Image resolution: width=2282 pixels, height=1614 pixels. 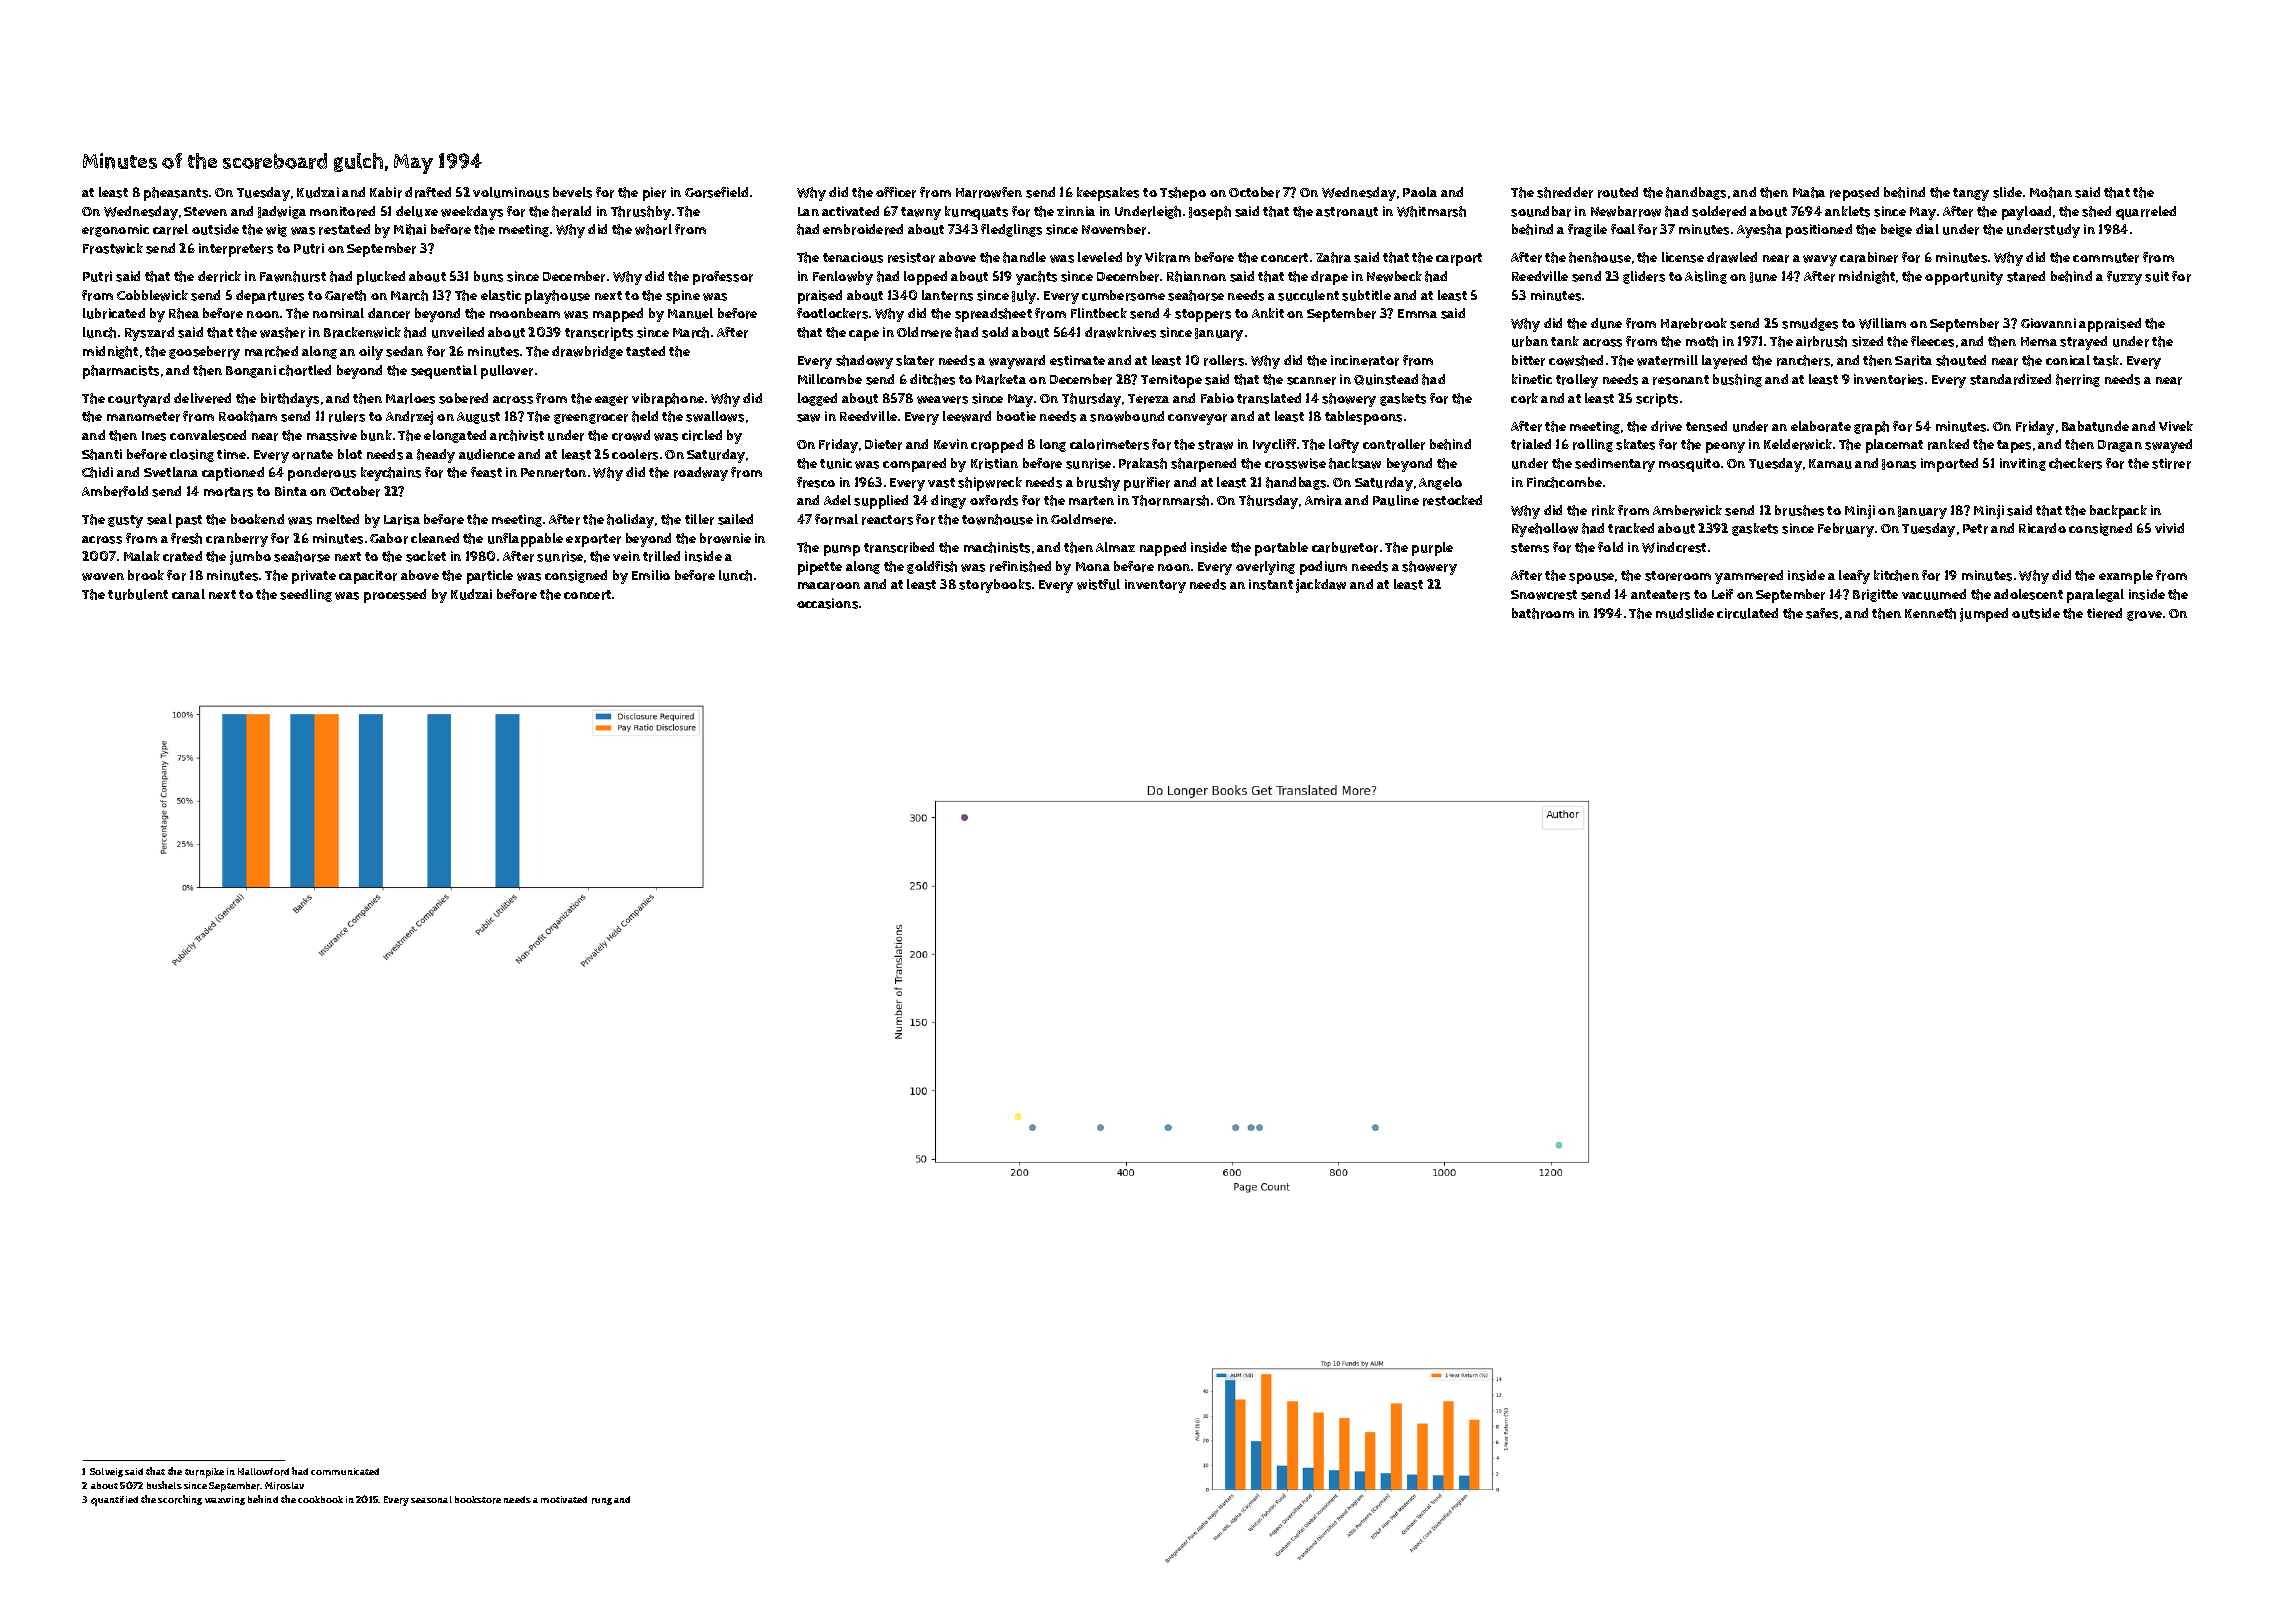 I want to click on bathroom, so click(x=1543, y=613).
